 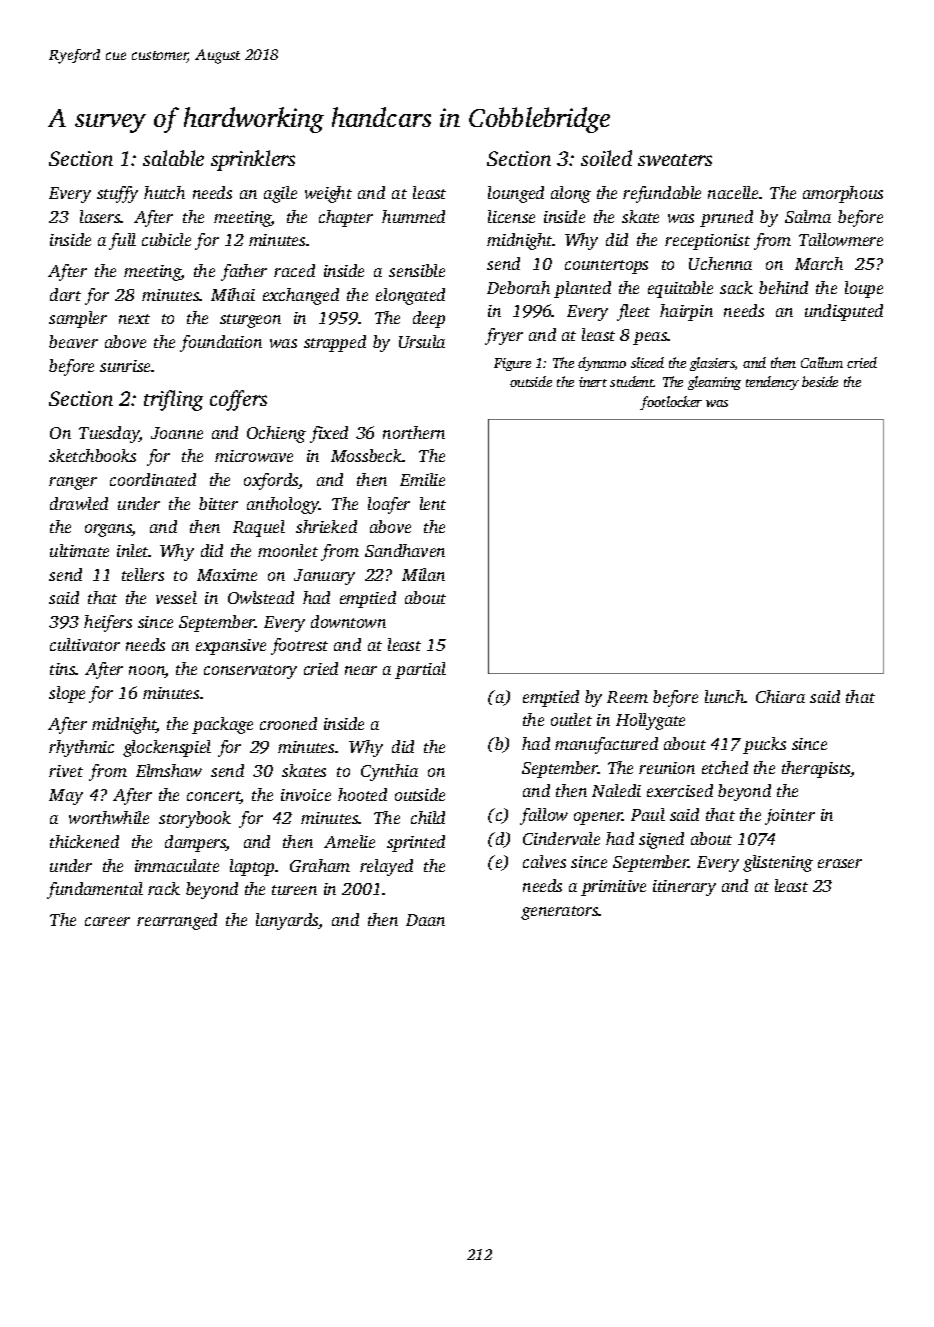 What do you see at coordinates (780, 696) in the image?
I see `Chiara` at bounding box center [780, 696].
